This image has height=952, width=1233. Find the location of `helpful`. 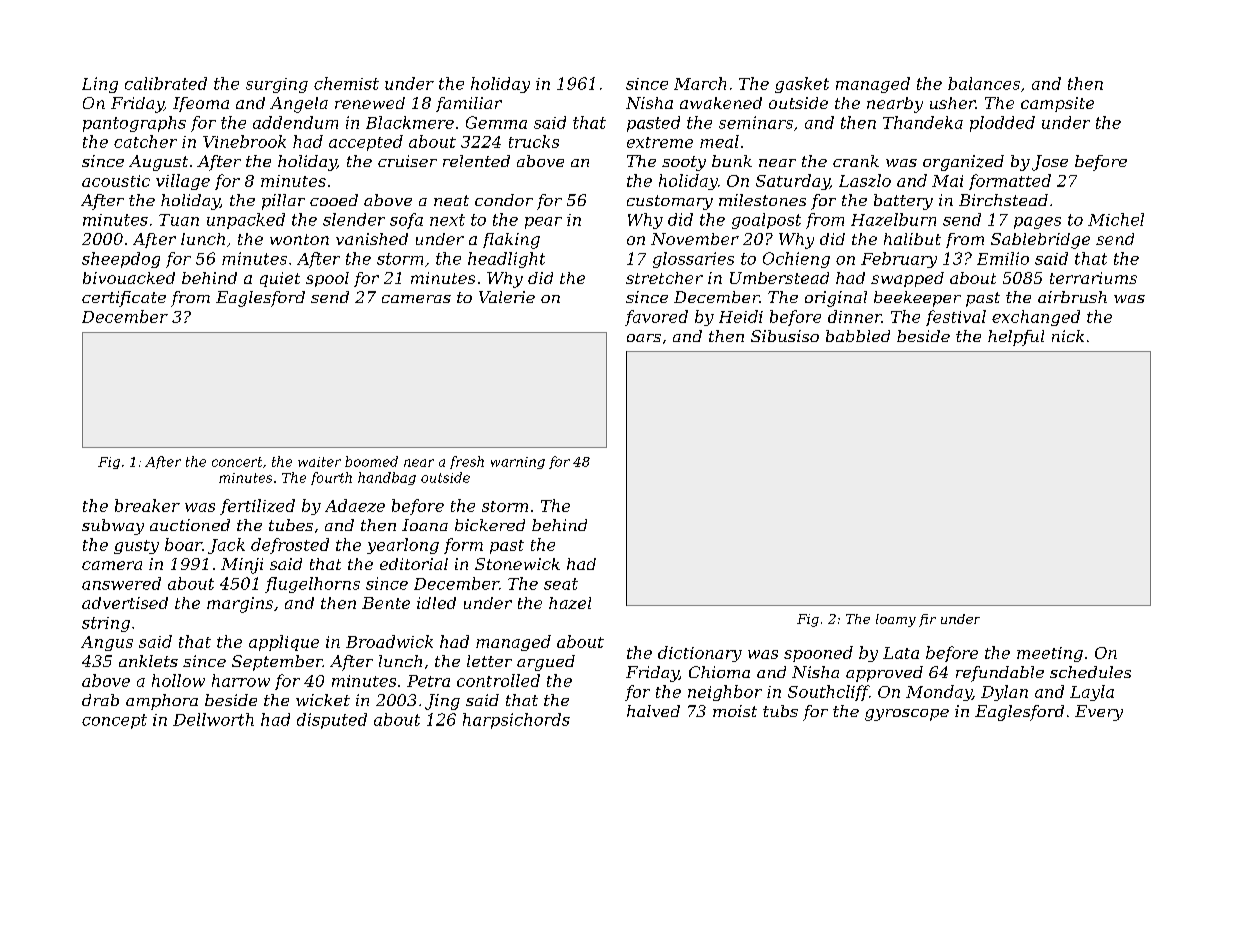

helpful is located at coordinates (1016, 338).
